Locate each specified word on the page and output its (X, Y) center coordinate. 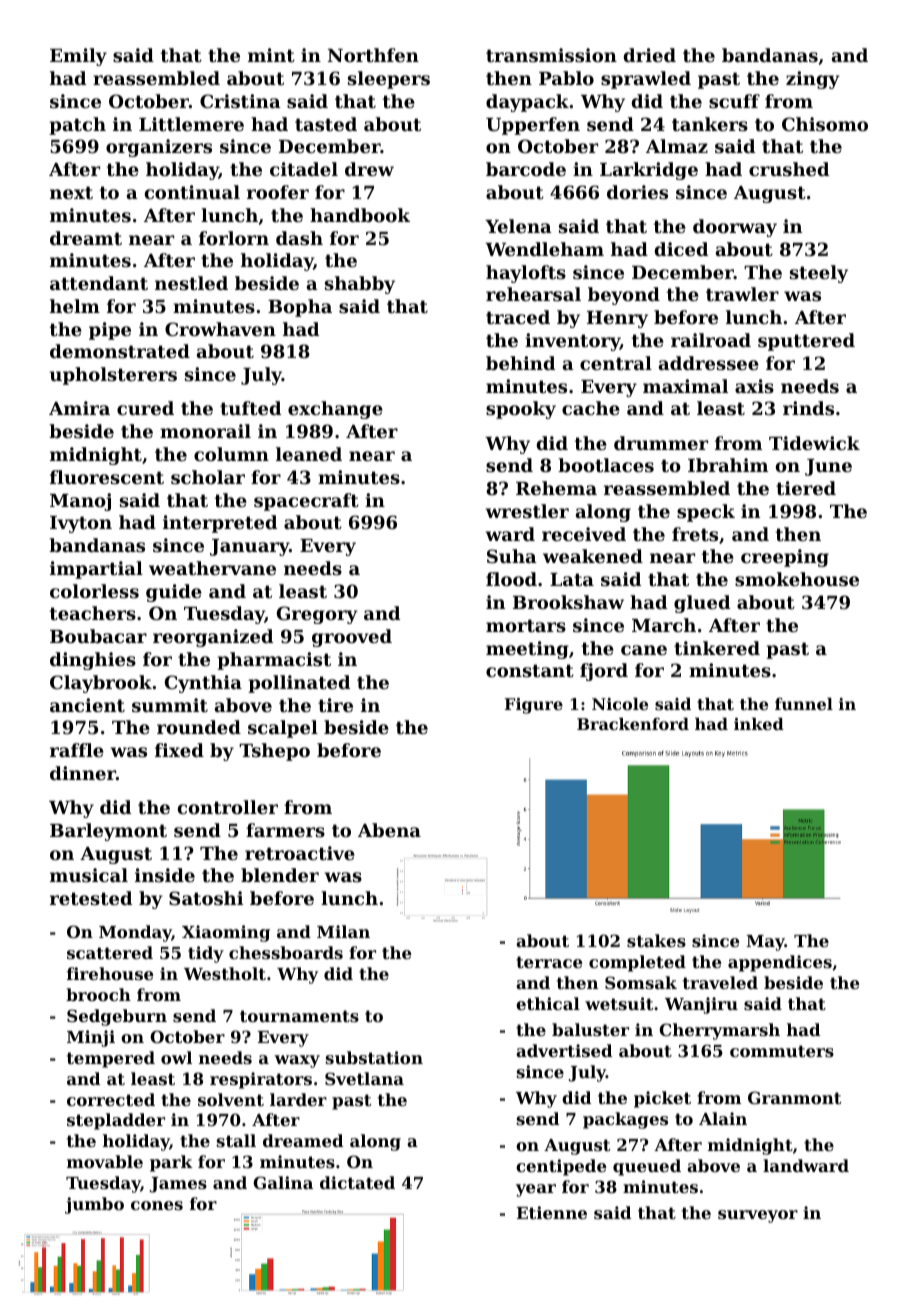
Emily (78, 57)
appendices (780, 963)
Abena (389, 830)
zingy (813, 80)
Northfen (373, 55)
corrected (111, 1099)
